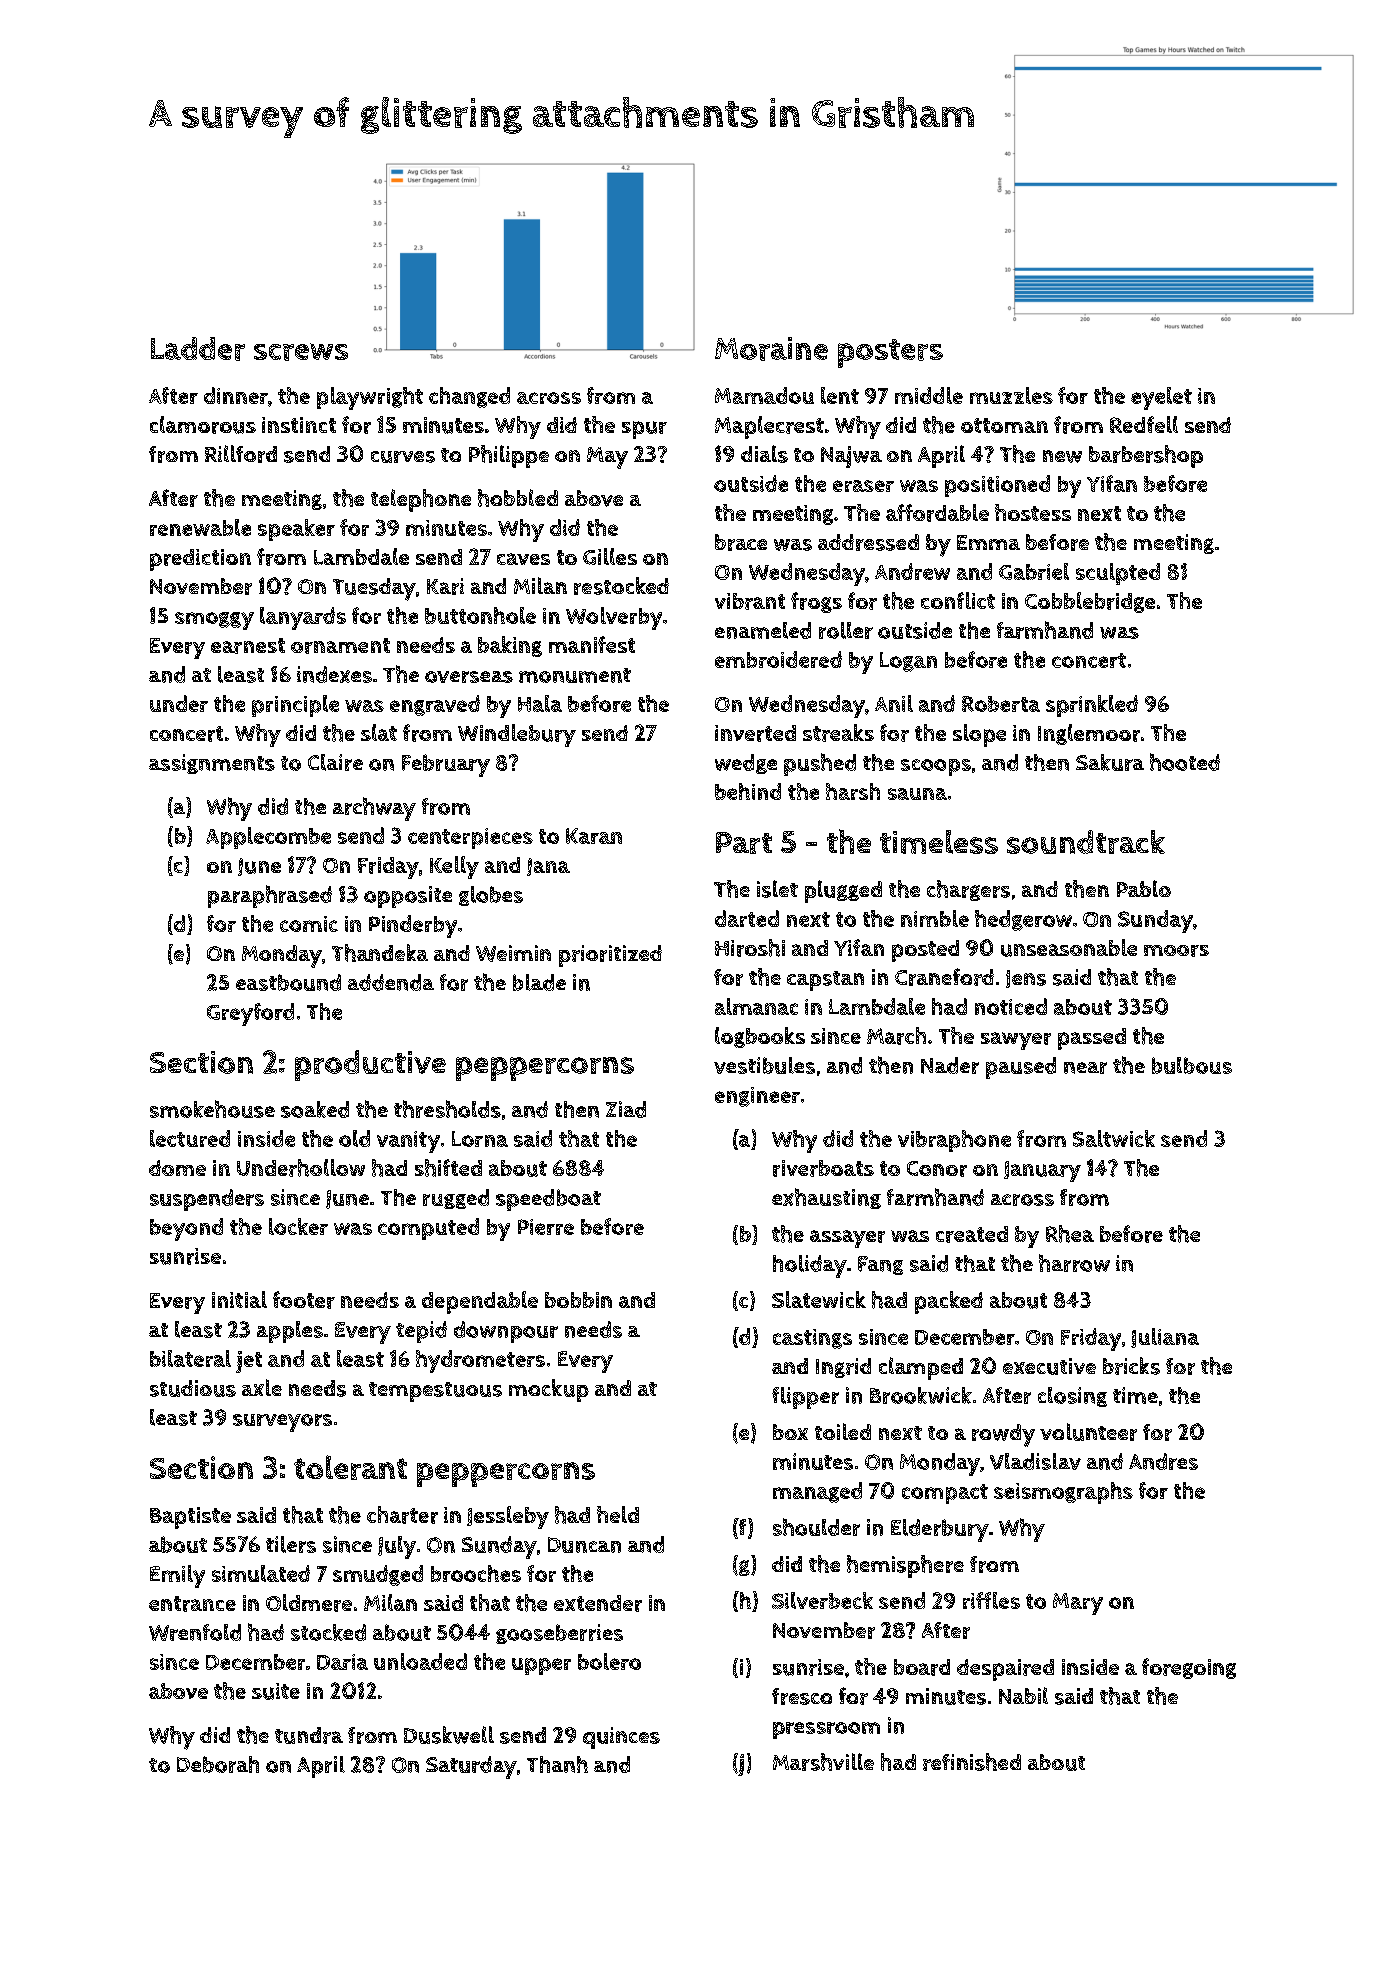  Describe the element at coordinates (218, 1764) in the screenshot. I see `Deborah` at that location.
